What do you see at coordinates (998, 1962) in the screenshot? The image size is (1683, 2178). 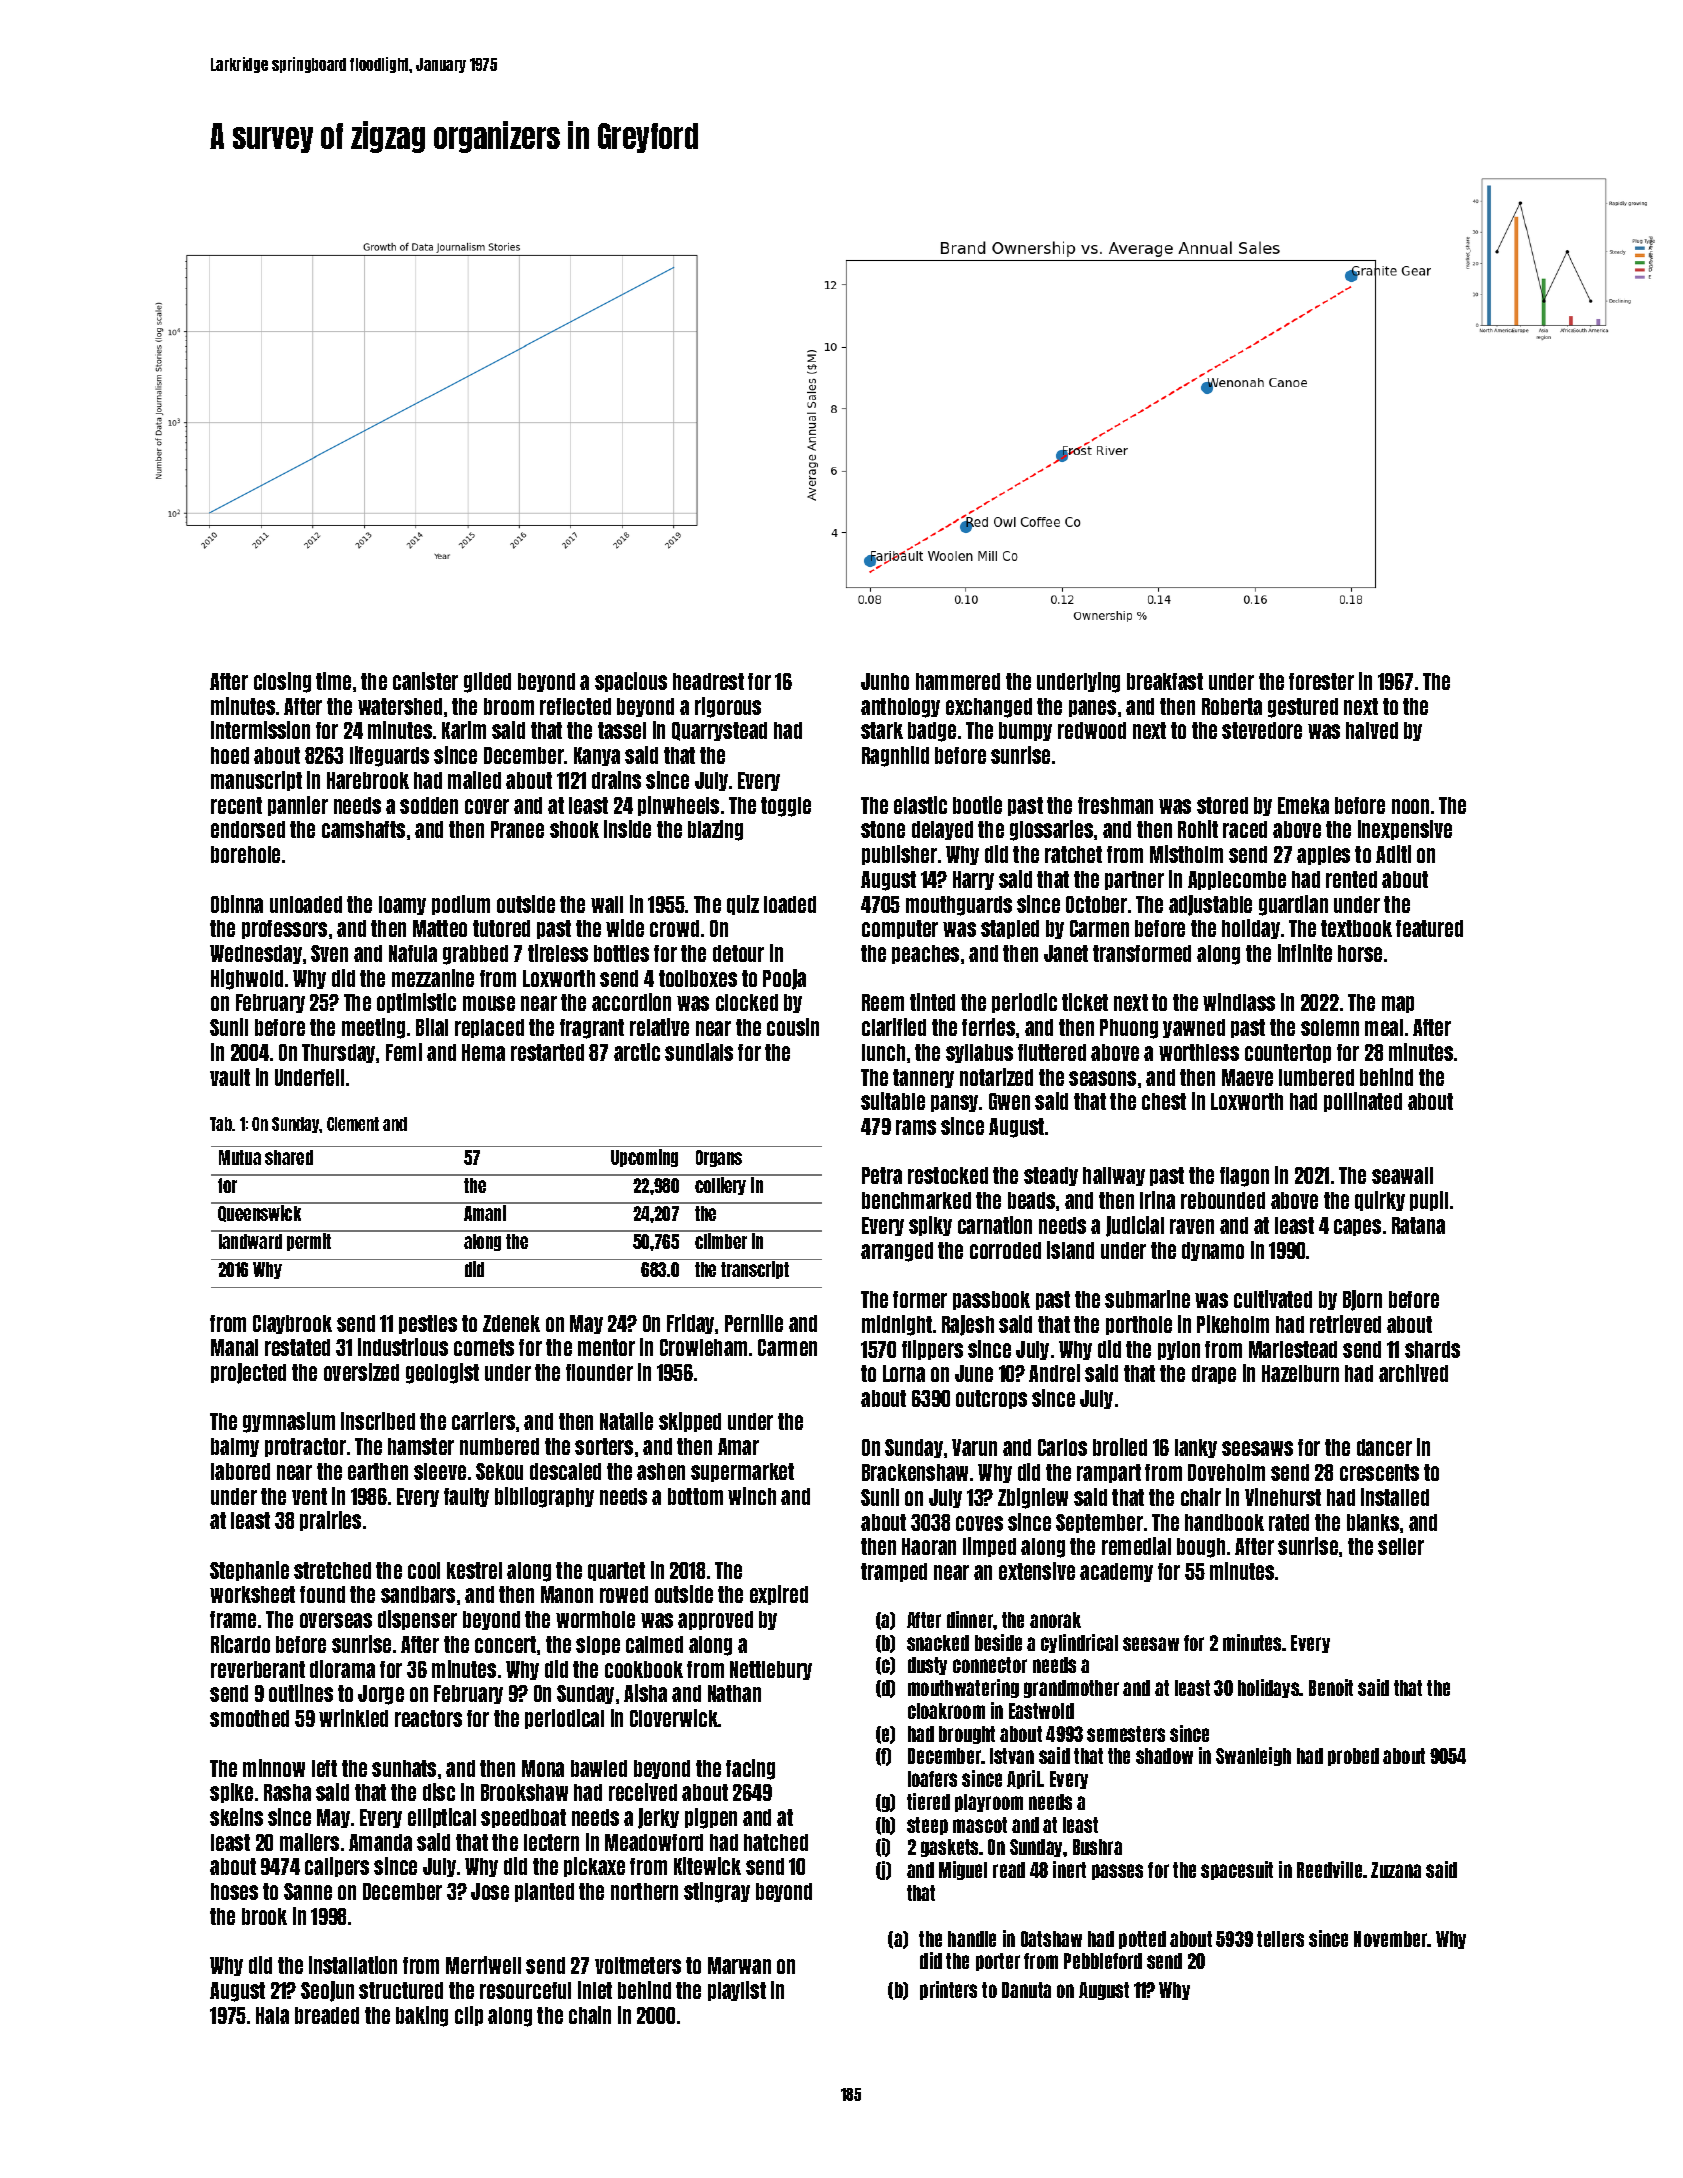 I see `porter` at bounding box center [998, 1962].
